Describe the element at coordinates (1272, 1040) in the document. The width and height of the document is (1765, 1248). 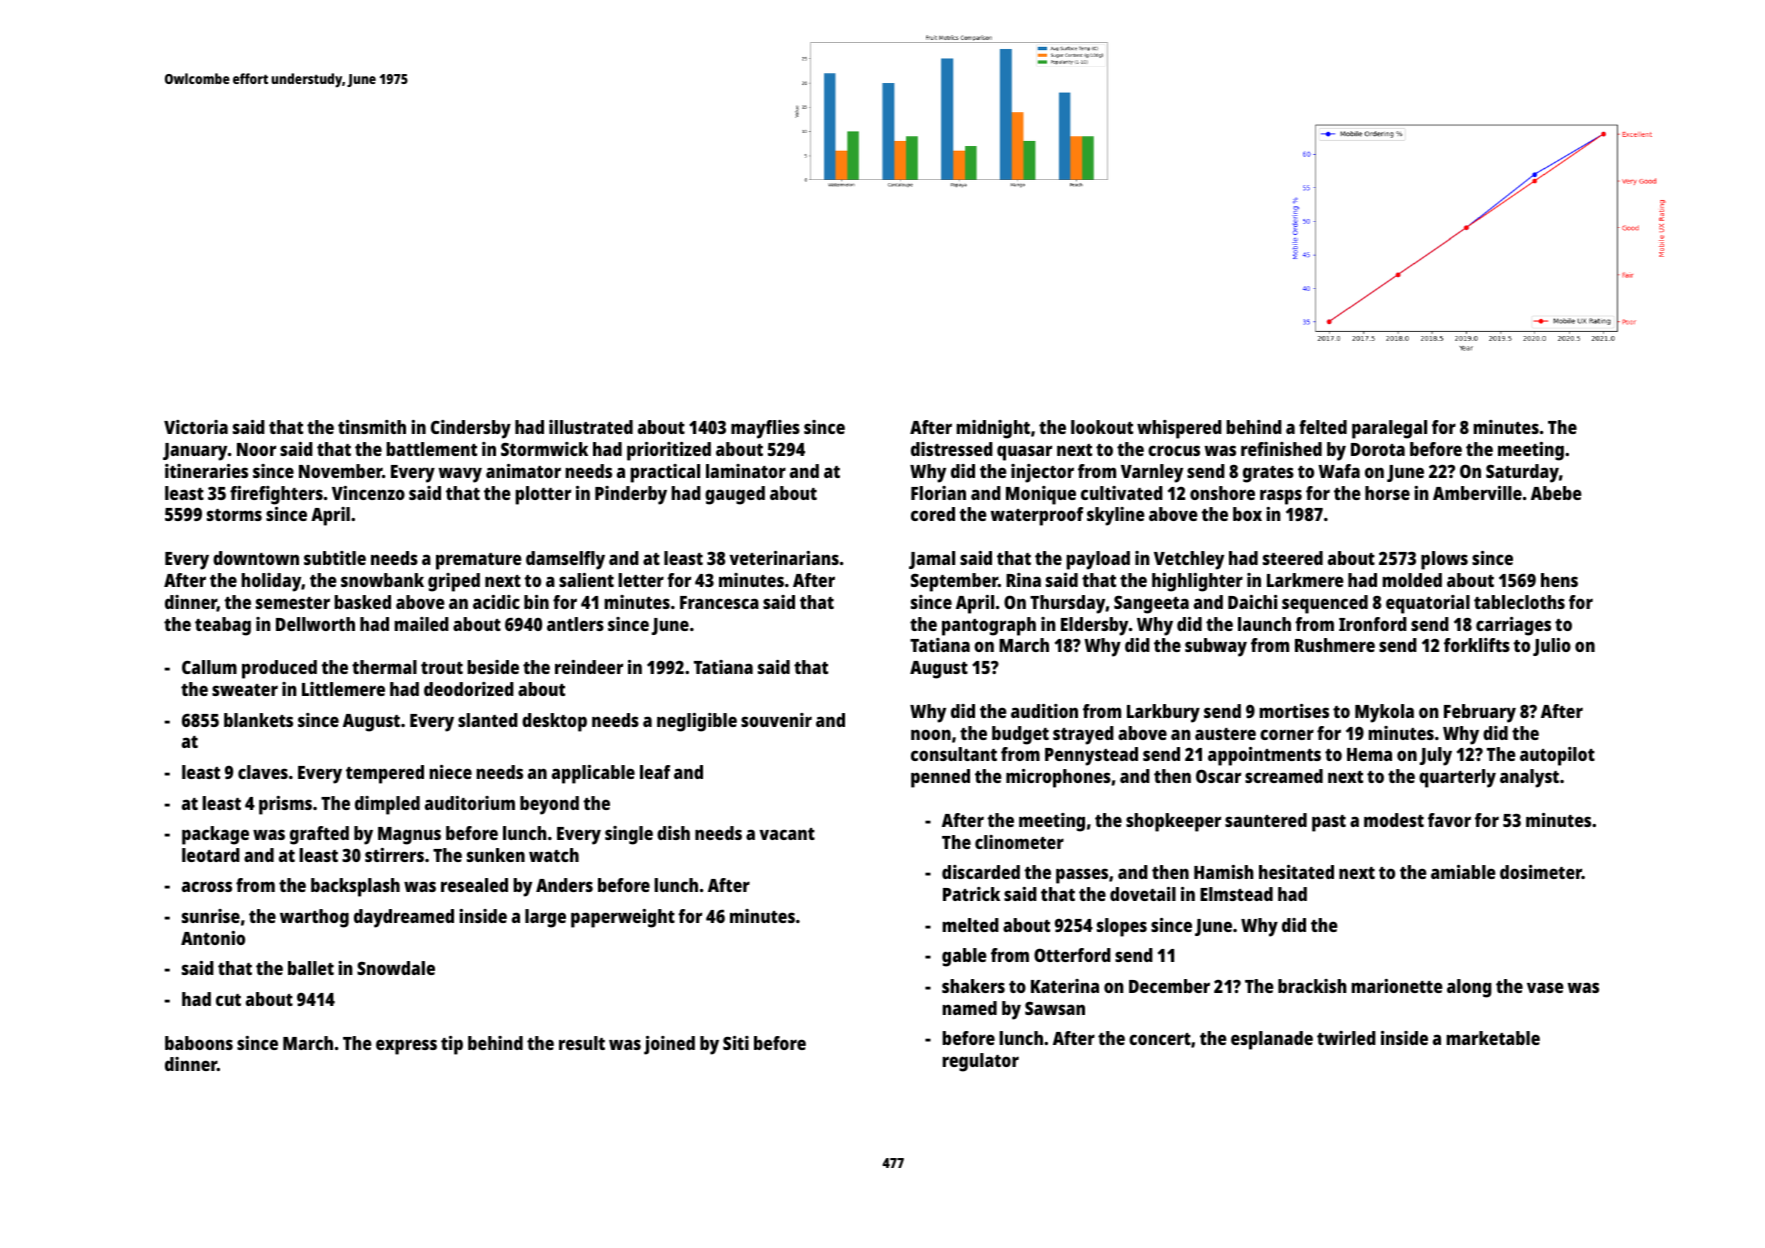
I see `esplanade` at that location.
